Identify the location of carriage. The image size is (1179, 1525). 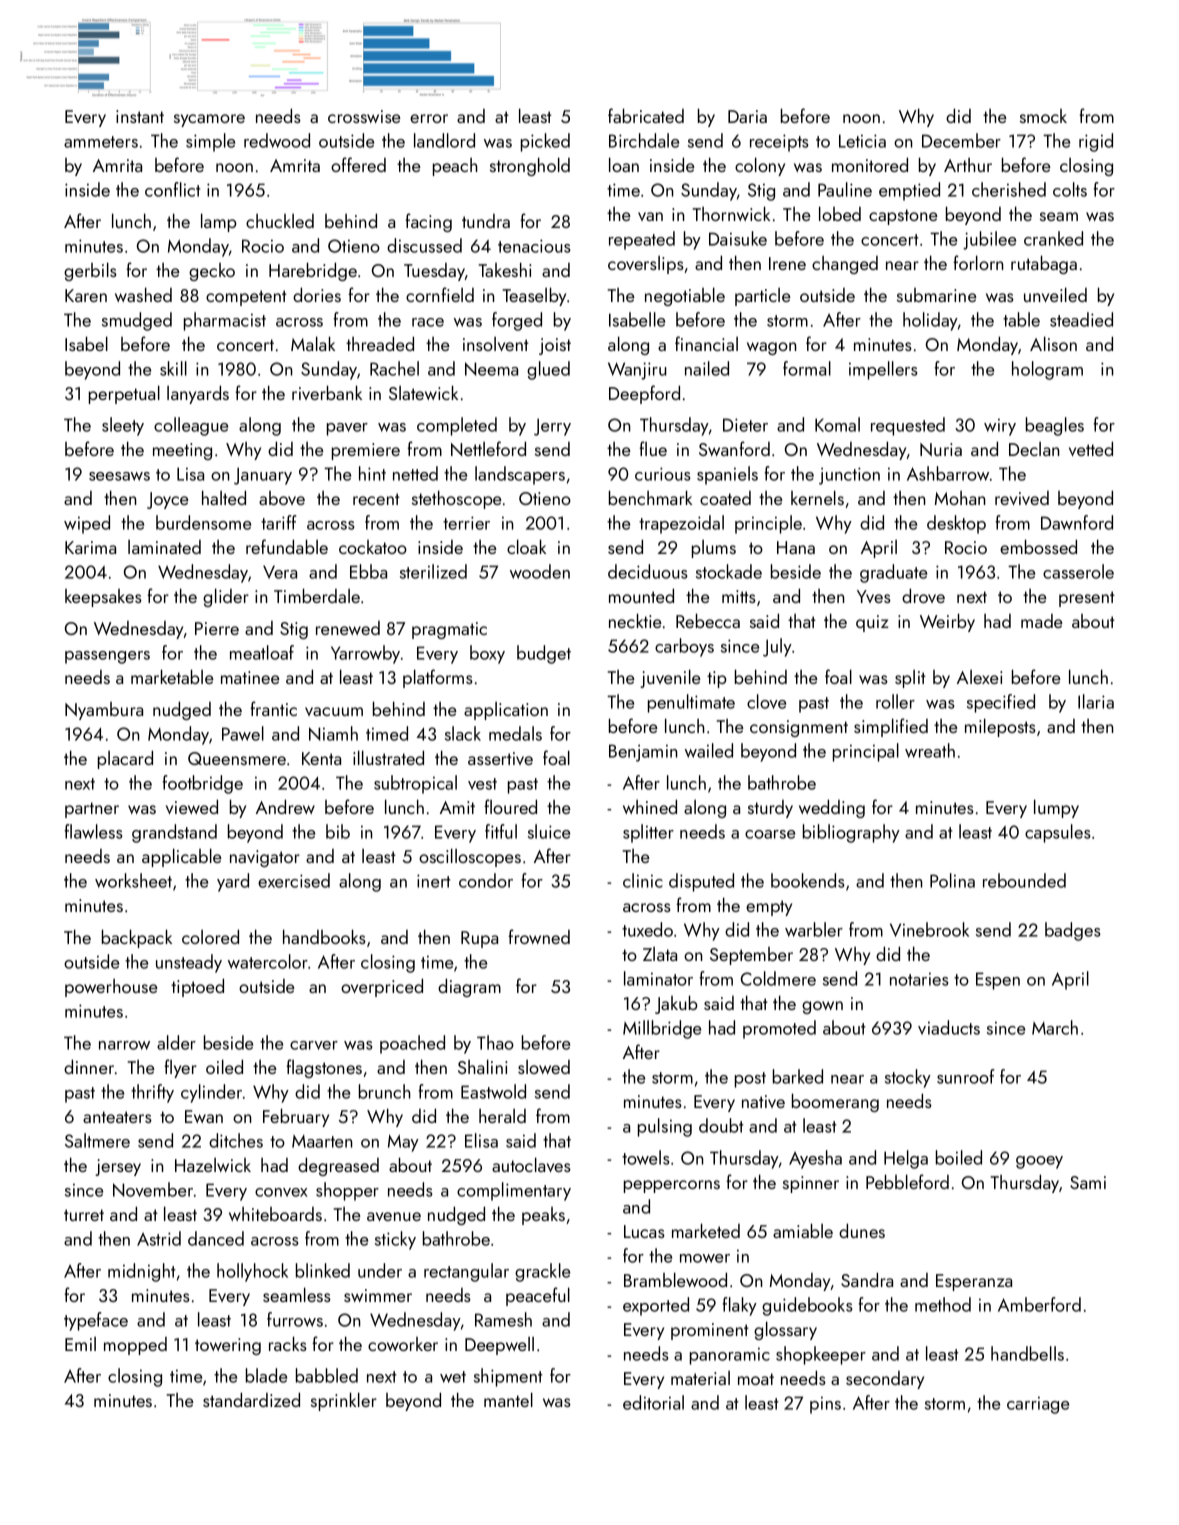
(1038, 1405).
